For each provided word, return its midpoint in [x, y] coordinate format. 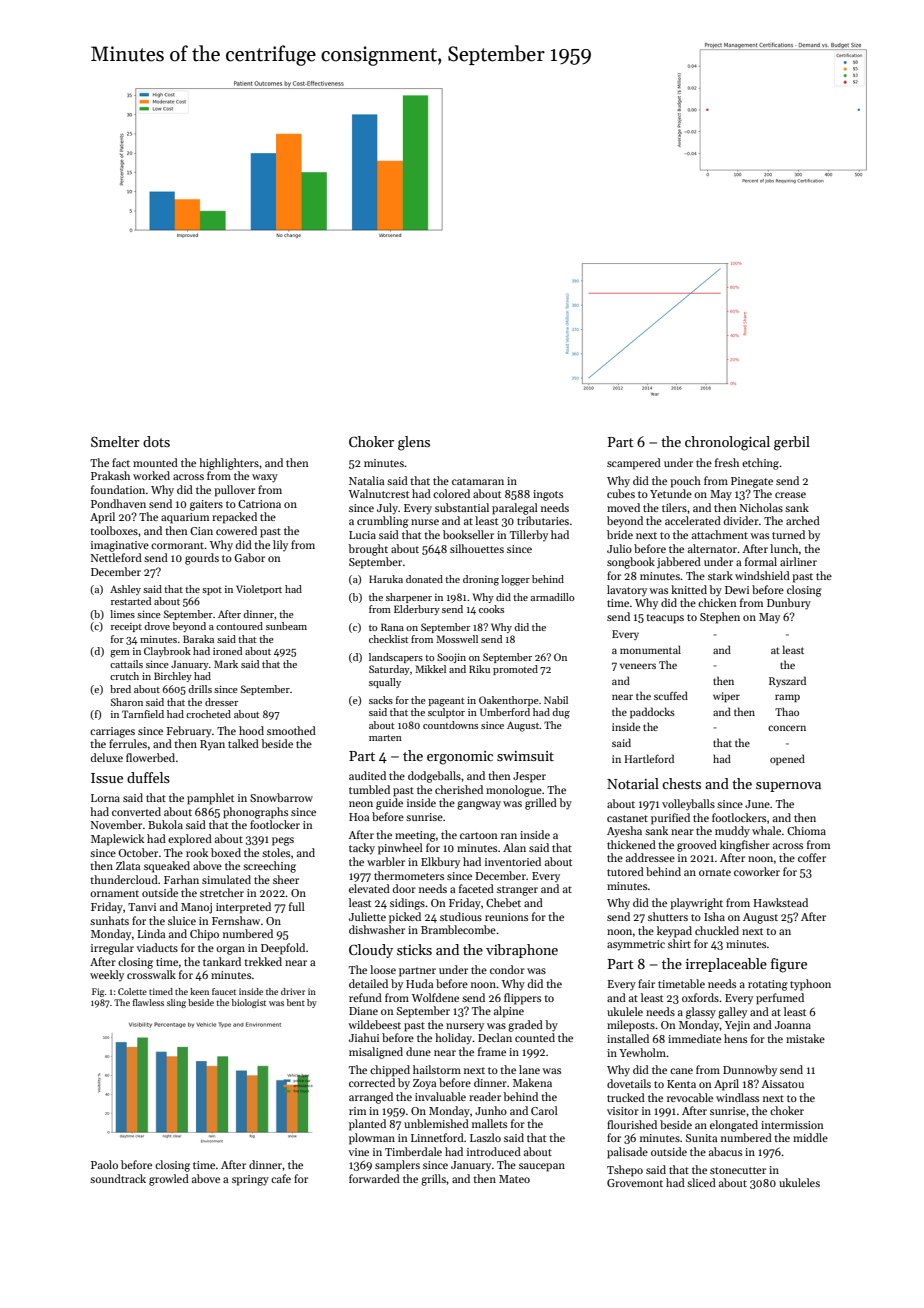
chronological [727, 443]
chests [681, 783]
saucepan [542, 1167]
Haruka [386, 579]
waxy [265, 478]
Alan [514, 847]
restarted [131, 601]
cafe [281, 1178]
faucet [224, 991]
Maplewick [117, 840]
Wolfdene [435, 997]
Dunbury [789, 604]
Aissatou [782, 1084]
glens [414, 443]
